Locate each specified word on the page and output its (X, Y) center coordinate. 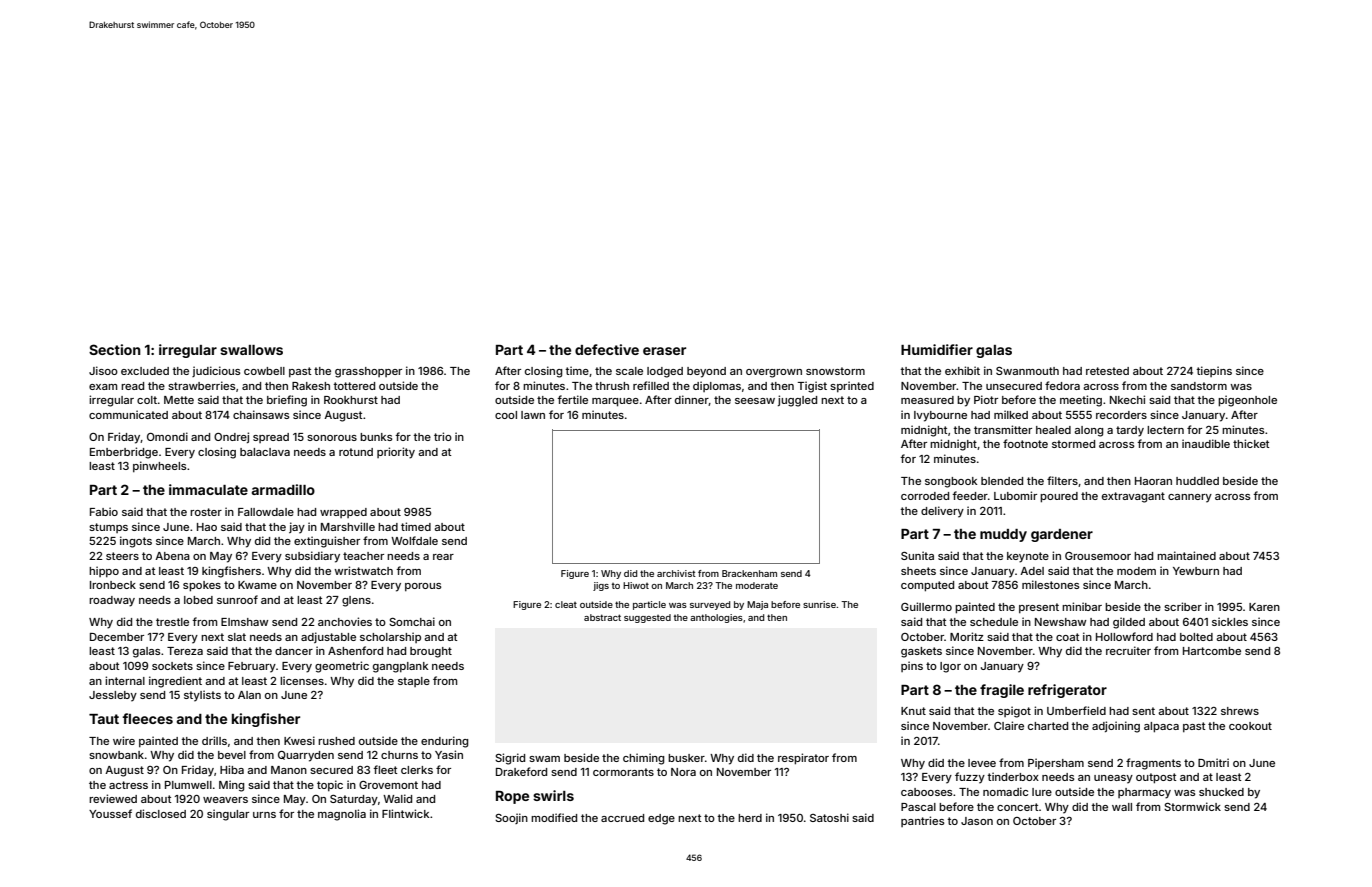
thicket (1251, 443)
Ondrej (231, 437)
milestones (1050, 584)
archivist (676, 573)
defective (607, 349)
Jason (977, 821)
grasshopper (368, 372)
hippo (104, 571)
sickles (1230, 621)
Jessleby (113, 696)
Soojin (511, 818)
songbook (951, 482)
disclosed (161, 813)
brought (431, 652)
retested (1107, 371)
